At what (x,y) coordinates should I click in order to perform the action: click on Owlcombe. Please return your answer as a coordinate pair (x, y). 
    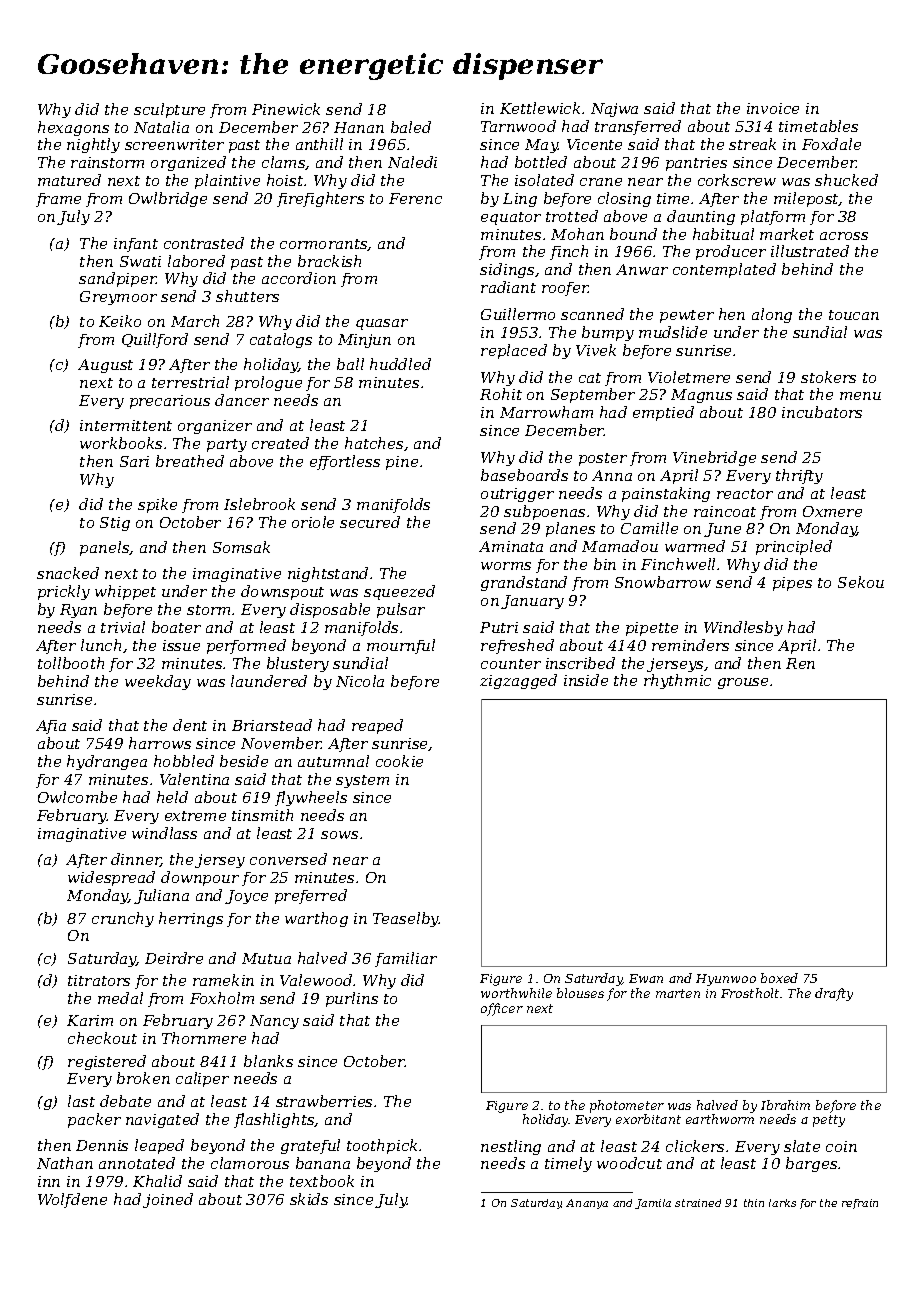
    Looking at the image, I should click on (77, 797).
